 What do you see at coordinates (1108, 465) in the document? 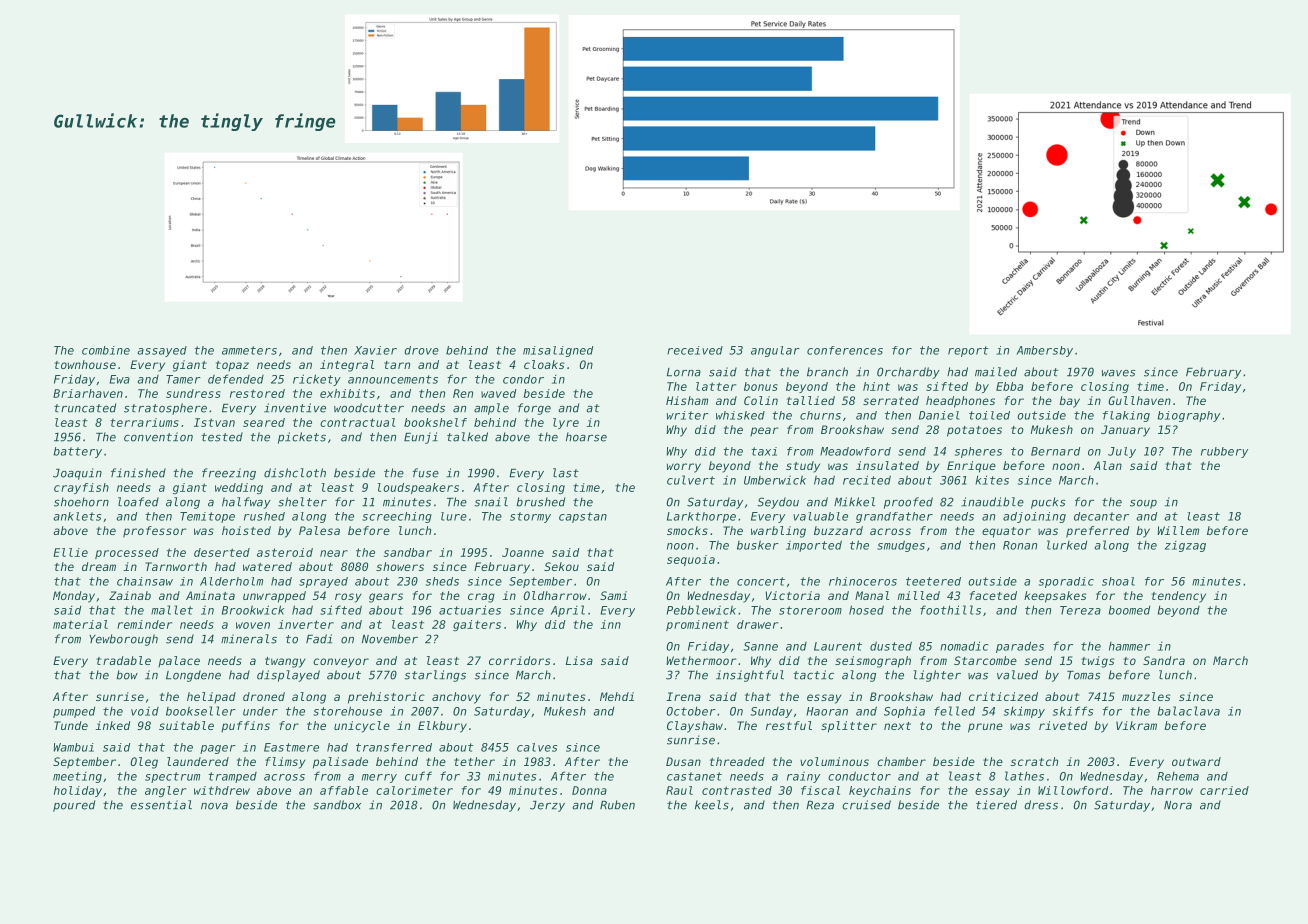
I see `Alan` at bounding box center [1108, 465].
